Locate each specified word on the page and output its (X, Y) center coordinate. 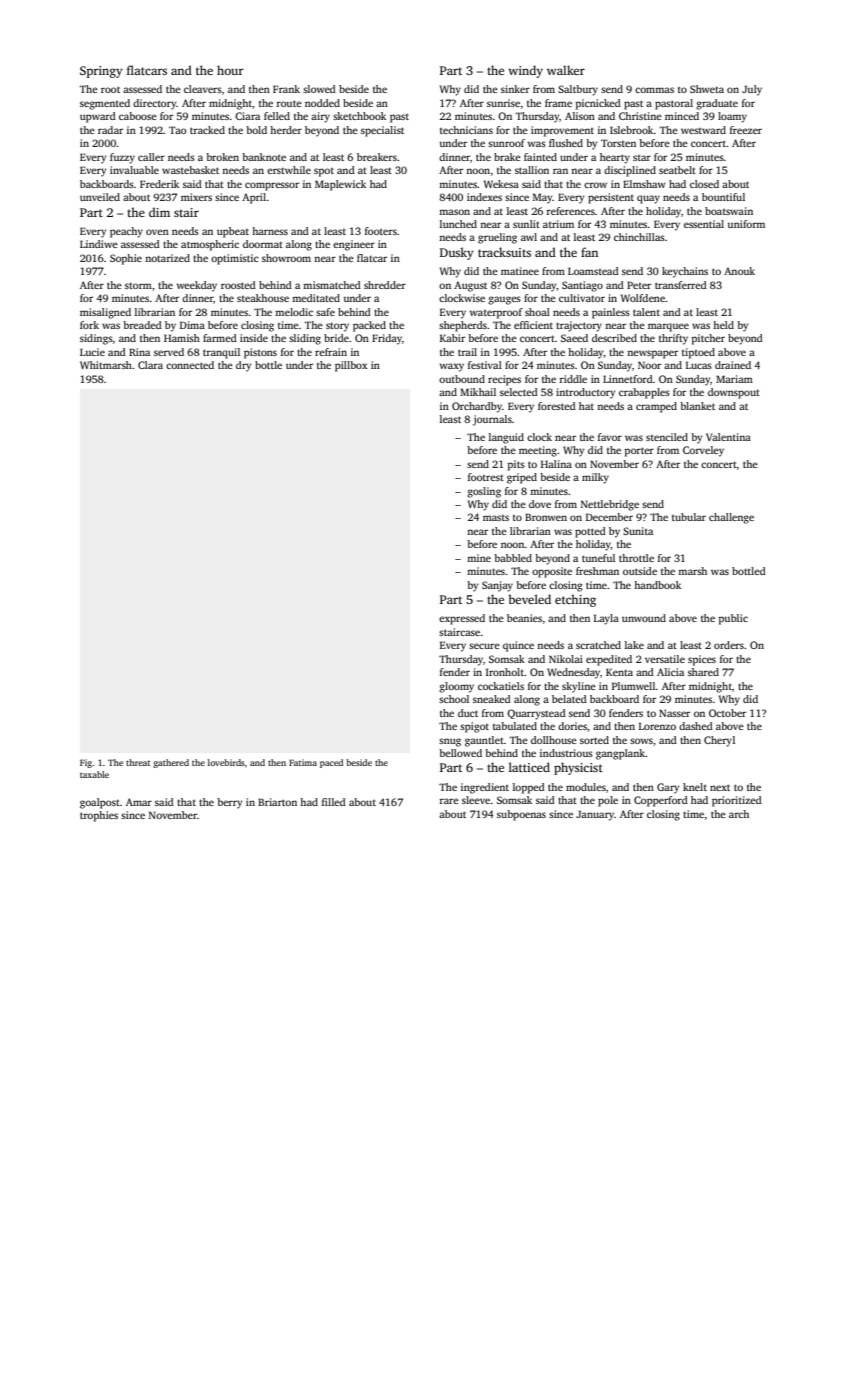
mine (479, 558)
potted (590, 532)
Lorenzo (657, 726)
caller (151, 157)
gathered (171, 763)
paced (331, 763)
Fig (86, 763)
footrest (486, 477)
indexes (484, 197)
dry (244, 366)
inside (254, 338)
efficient (533, 325)
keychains (685, 272)
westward (703, 130)
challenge (731, 518)
